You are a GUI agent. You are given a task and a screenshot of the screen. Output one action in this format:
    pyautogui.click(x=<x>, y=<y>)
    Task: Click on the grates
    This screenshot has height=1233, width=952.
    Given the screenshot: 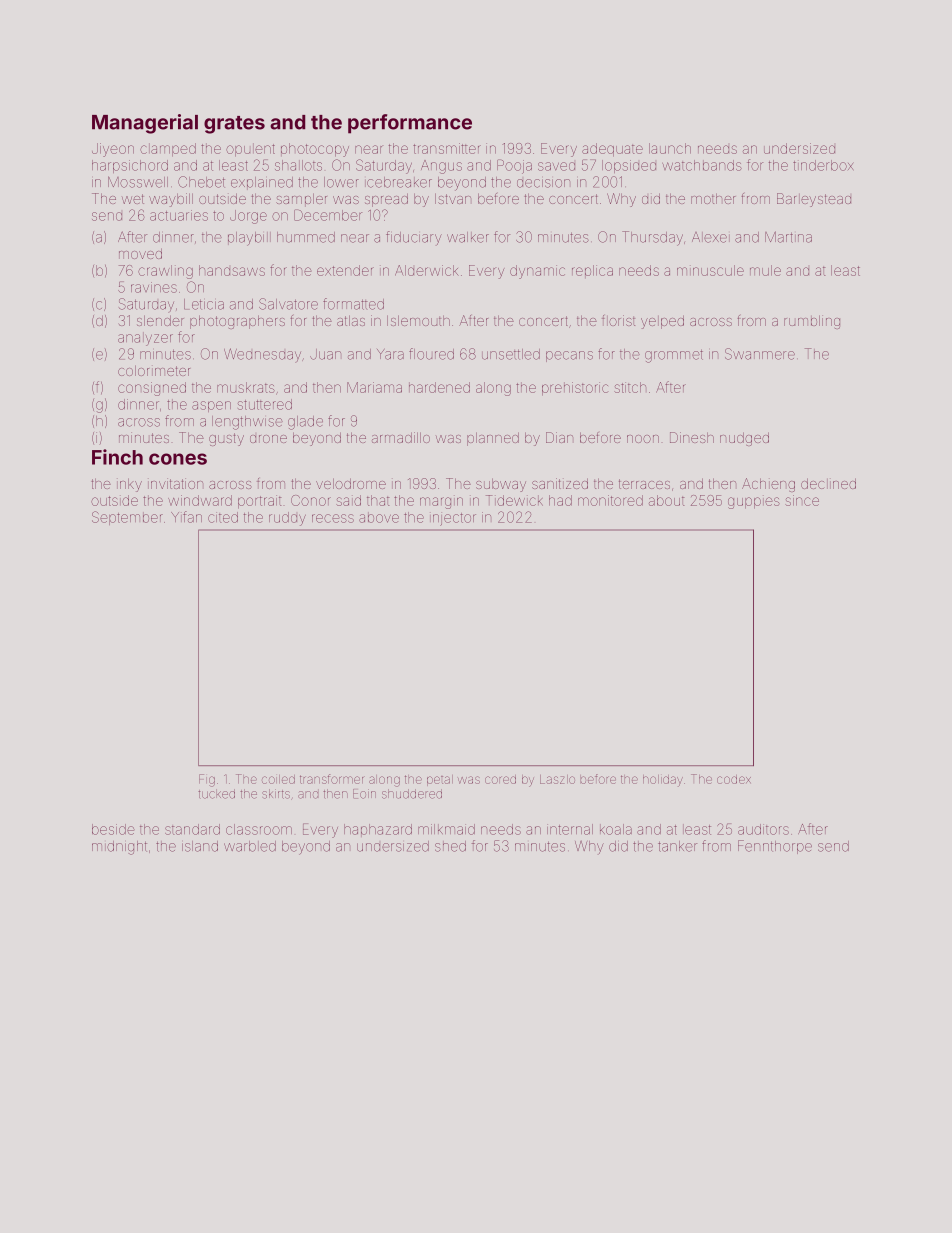 What is the action you would take?
    pyautogui.click(x=234, y=125)
